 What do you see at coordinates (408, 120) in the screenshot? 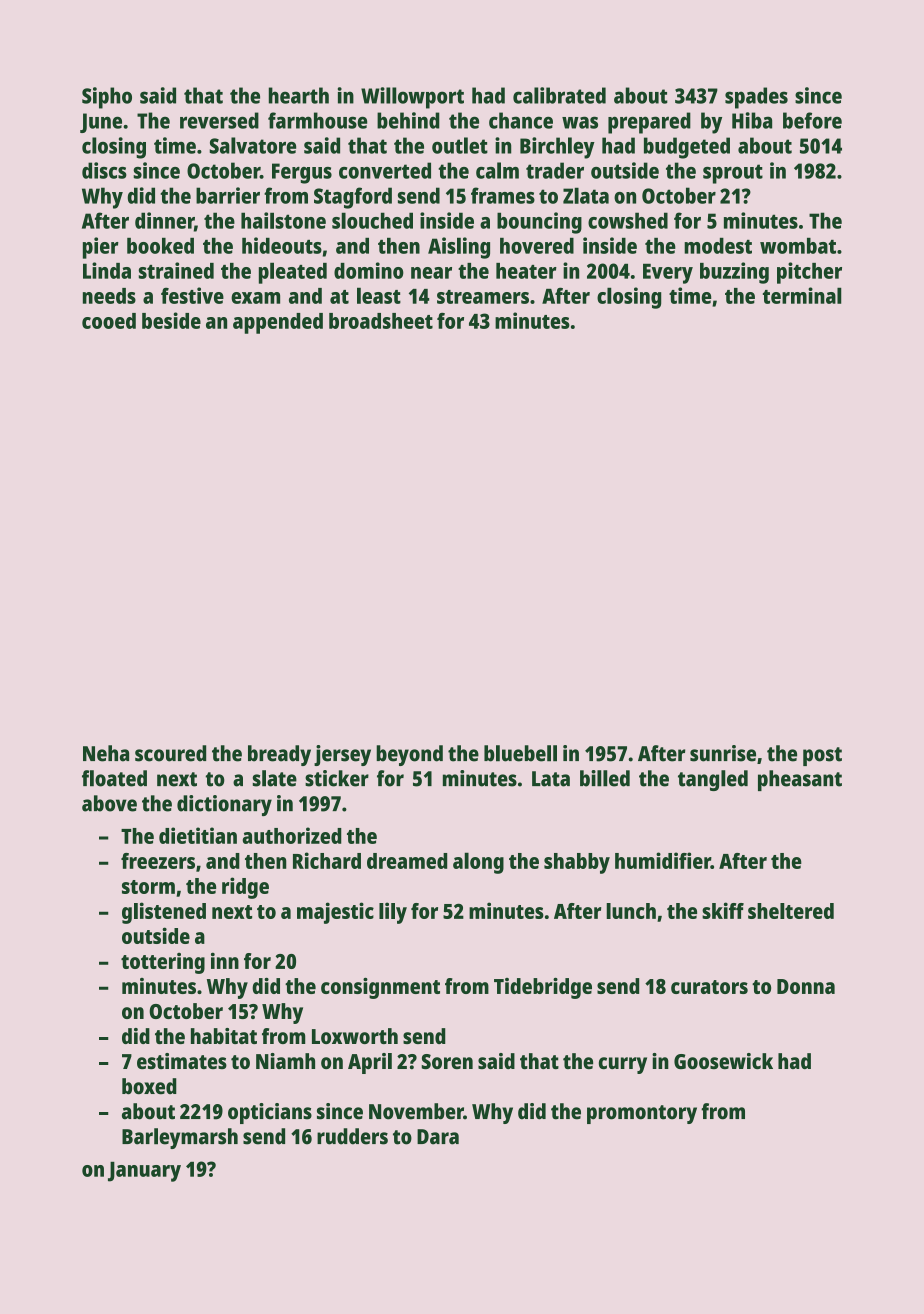
I see `behind` at bounding box center [408, 120].
